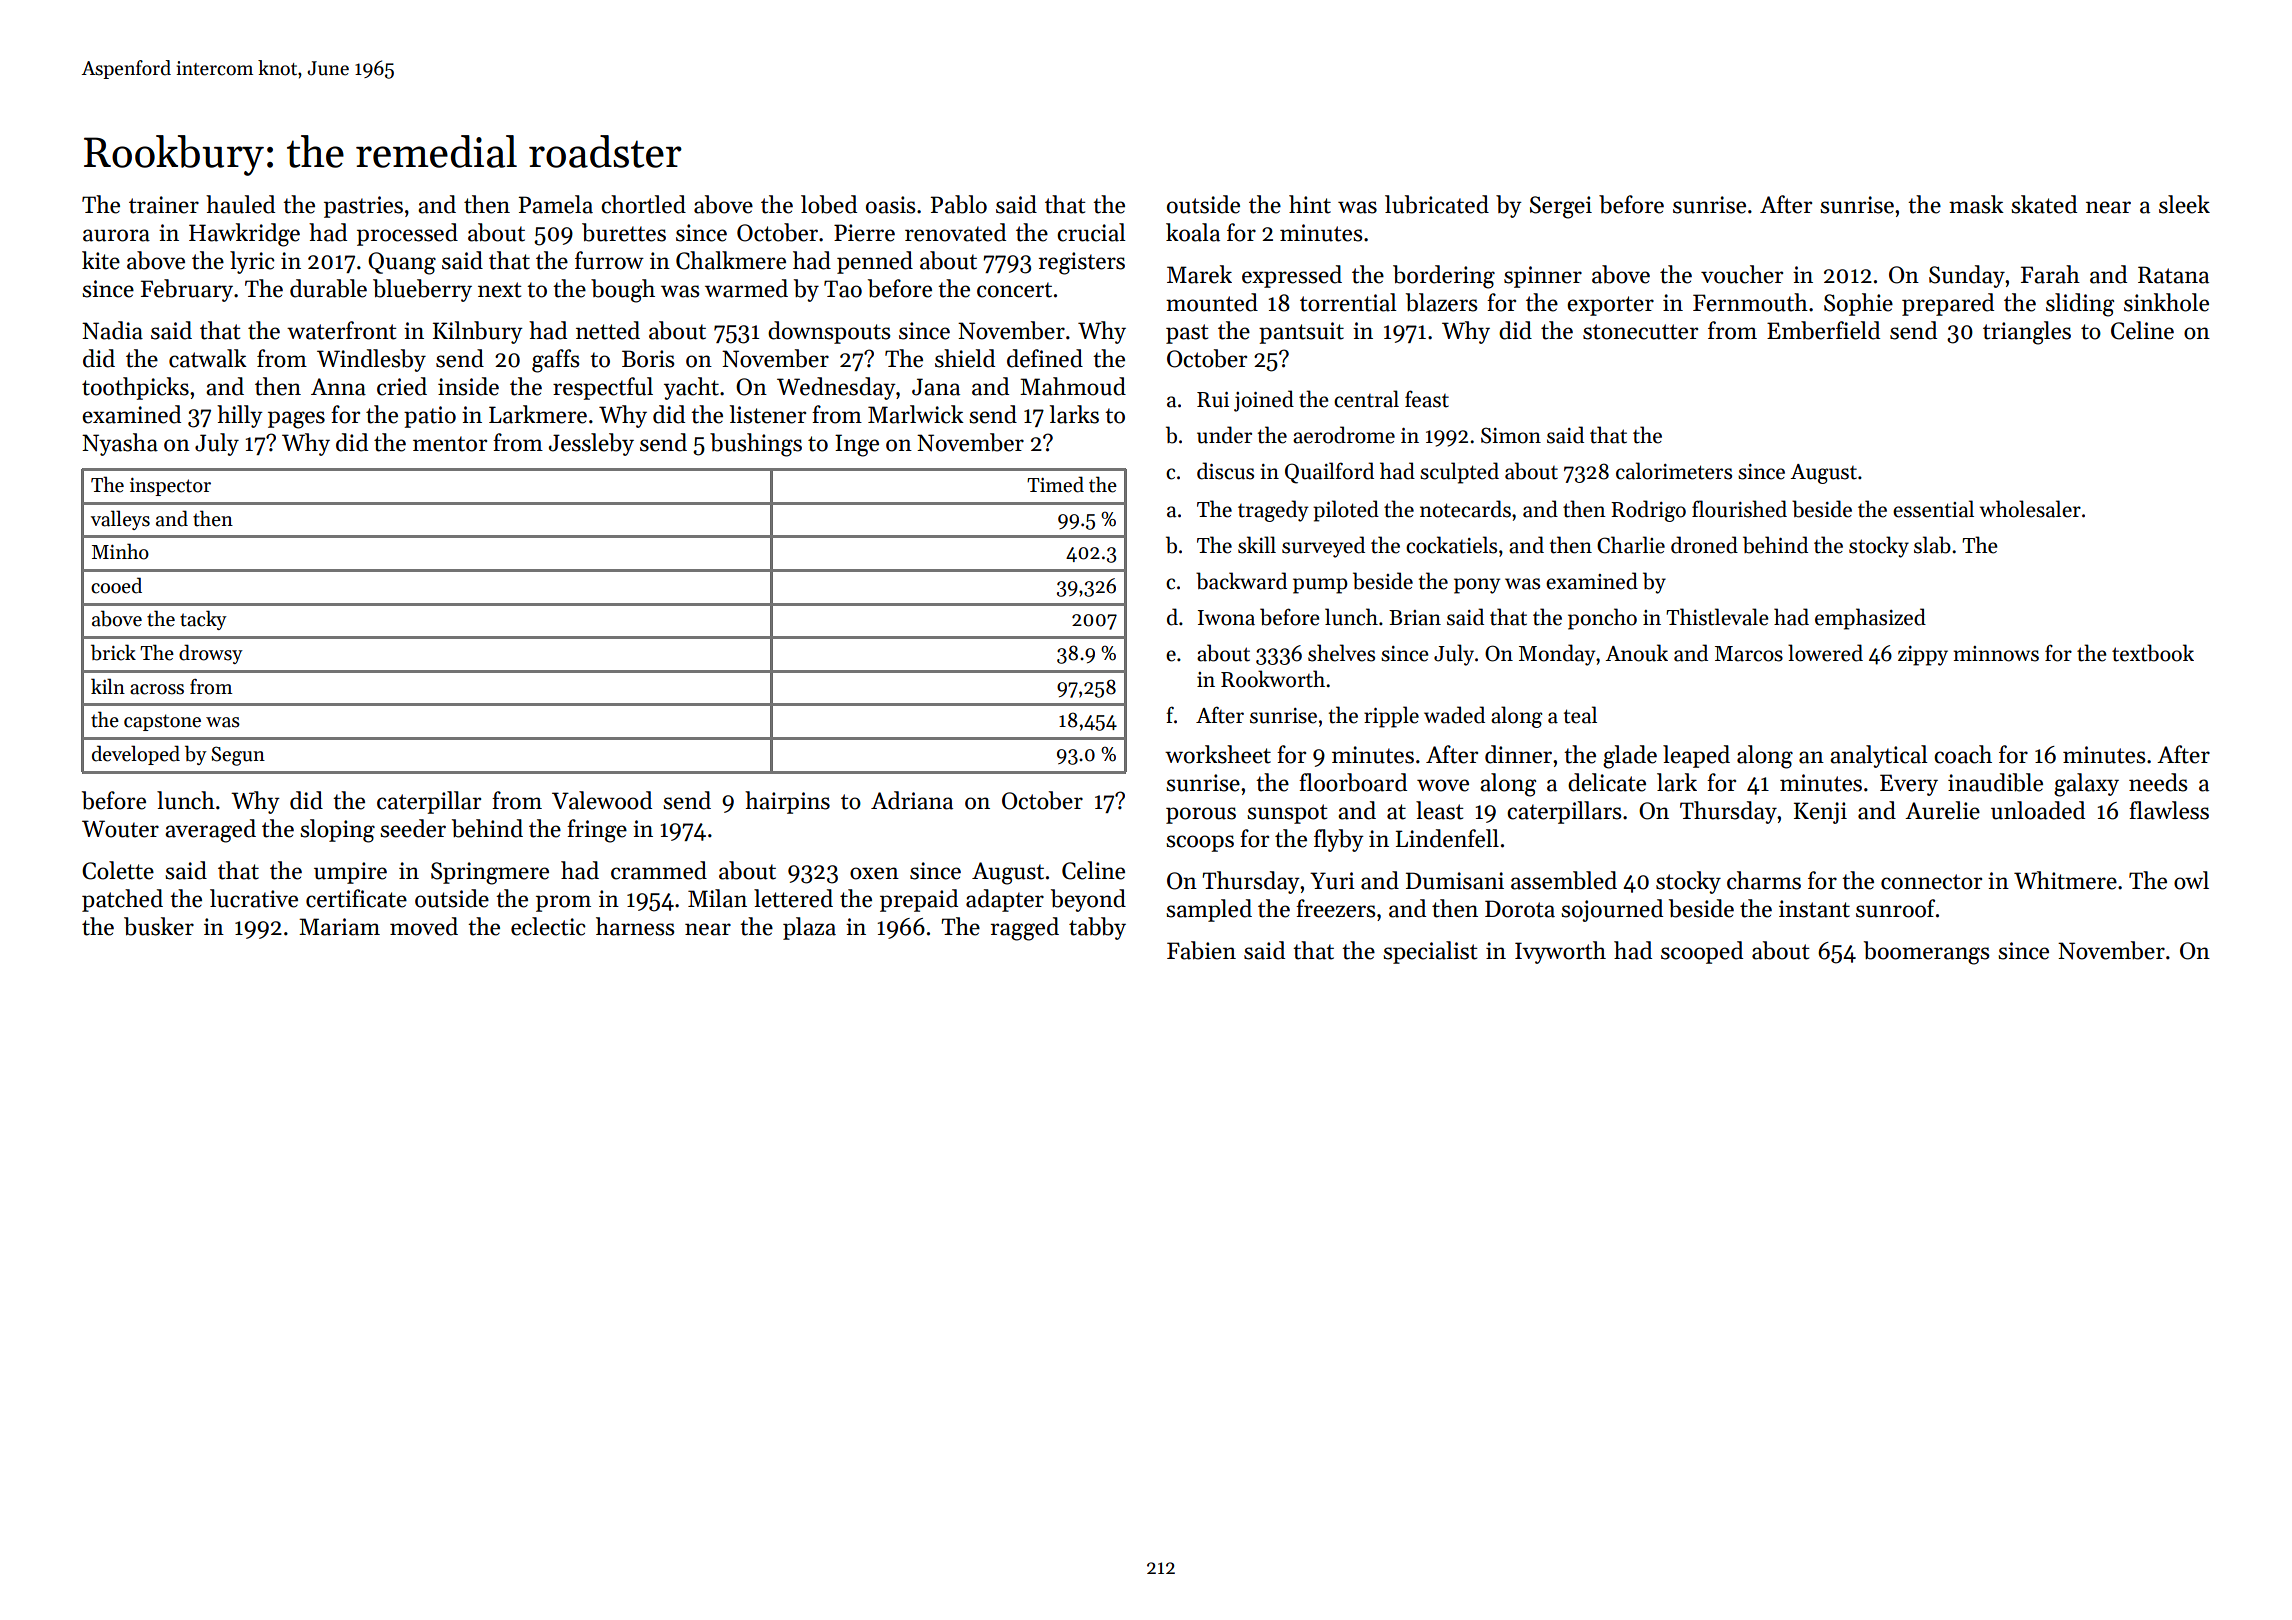  What do you see at coordinates (1942, 810) in the screenshot?
I see `Aurelie` at bounding box center [1942, 810].
